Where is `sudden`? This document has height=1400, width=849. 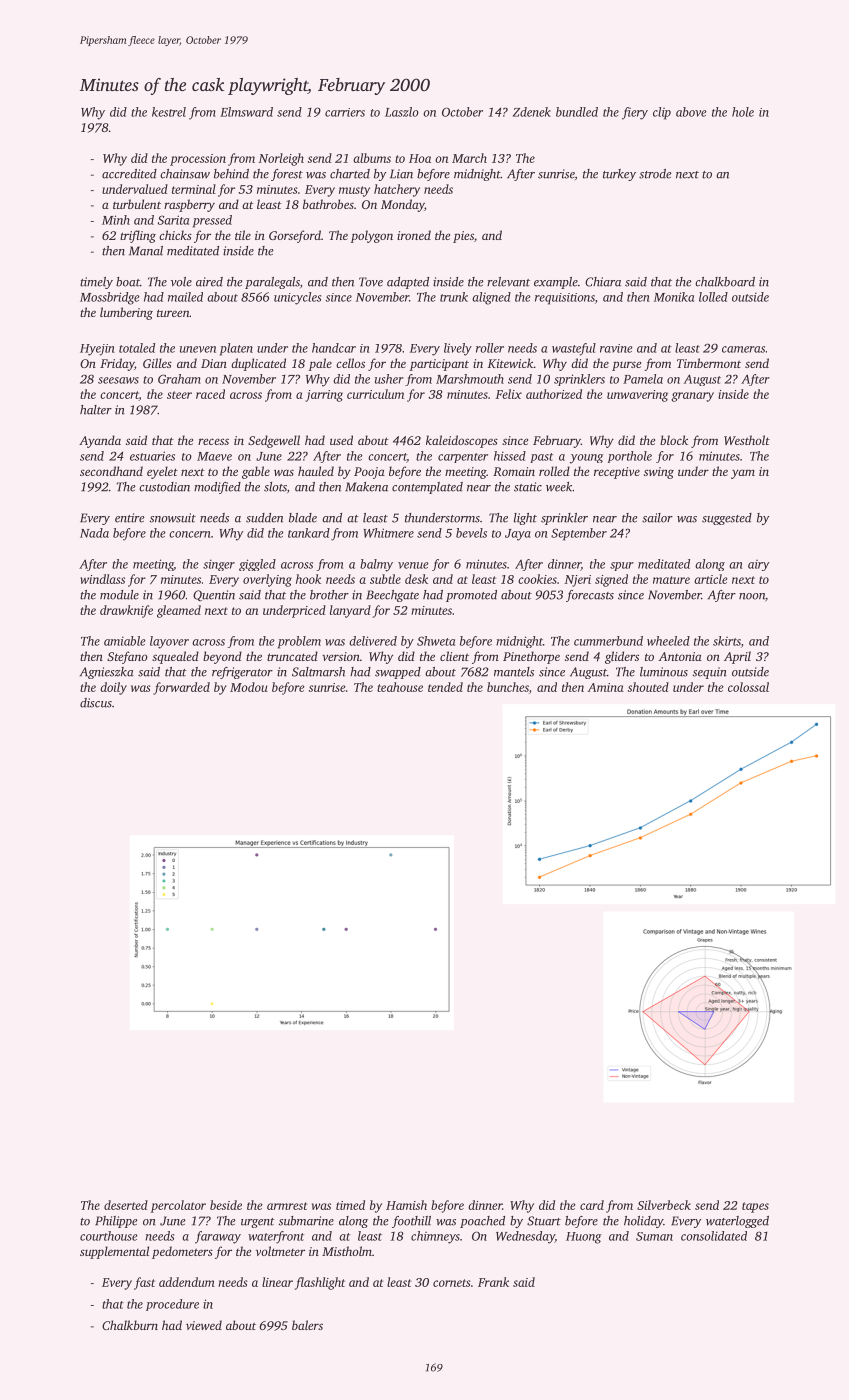
sudden is located at coordinates (264, 518).
